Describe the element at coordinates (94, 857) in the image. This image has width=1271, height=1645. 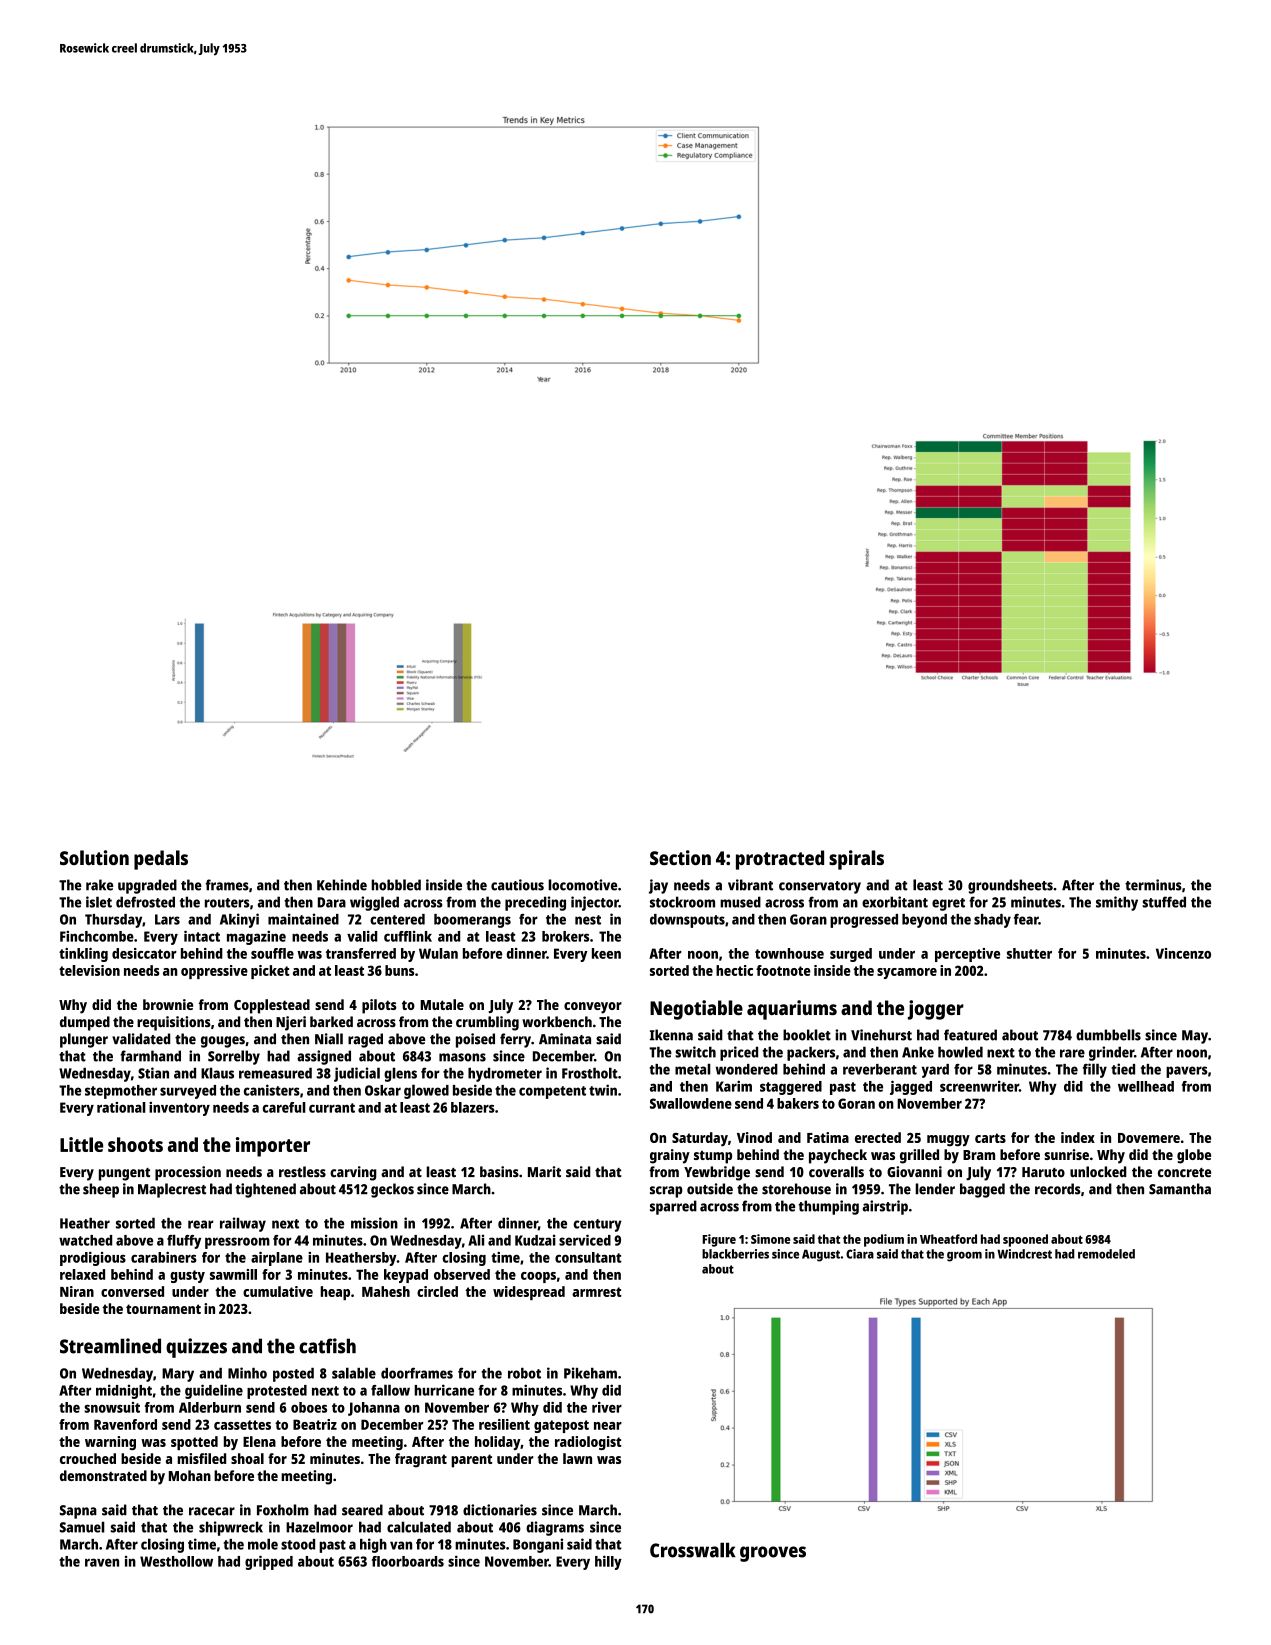
I see `Solution` at that location.
